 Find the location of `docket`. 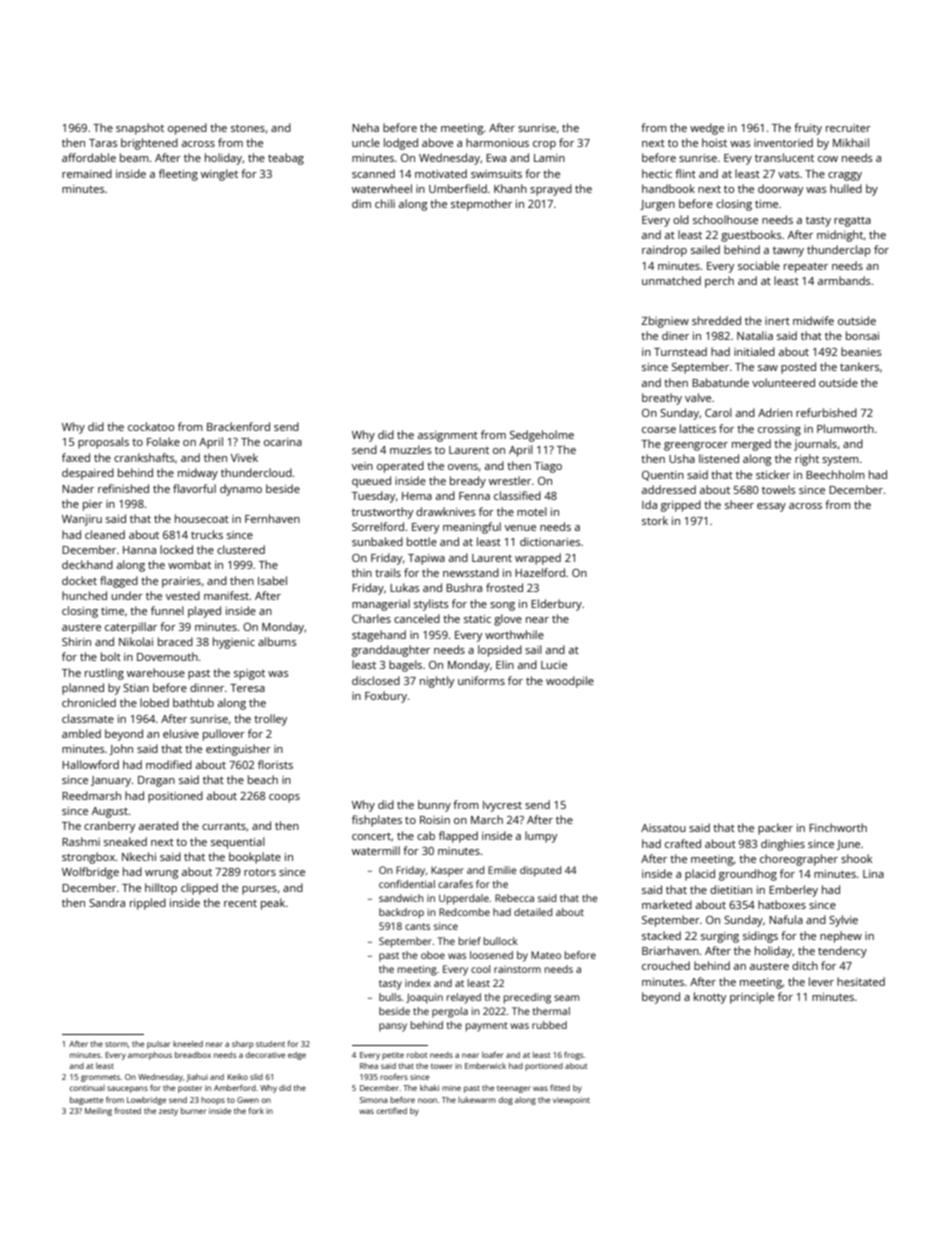

docket is located at coordinates (79, 580).
